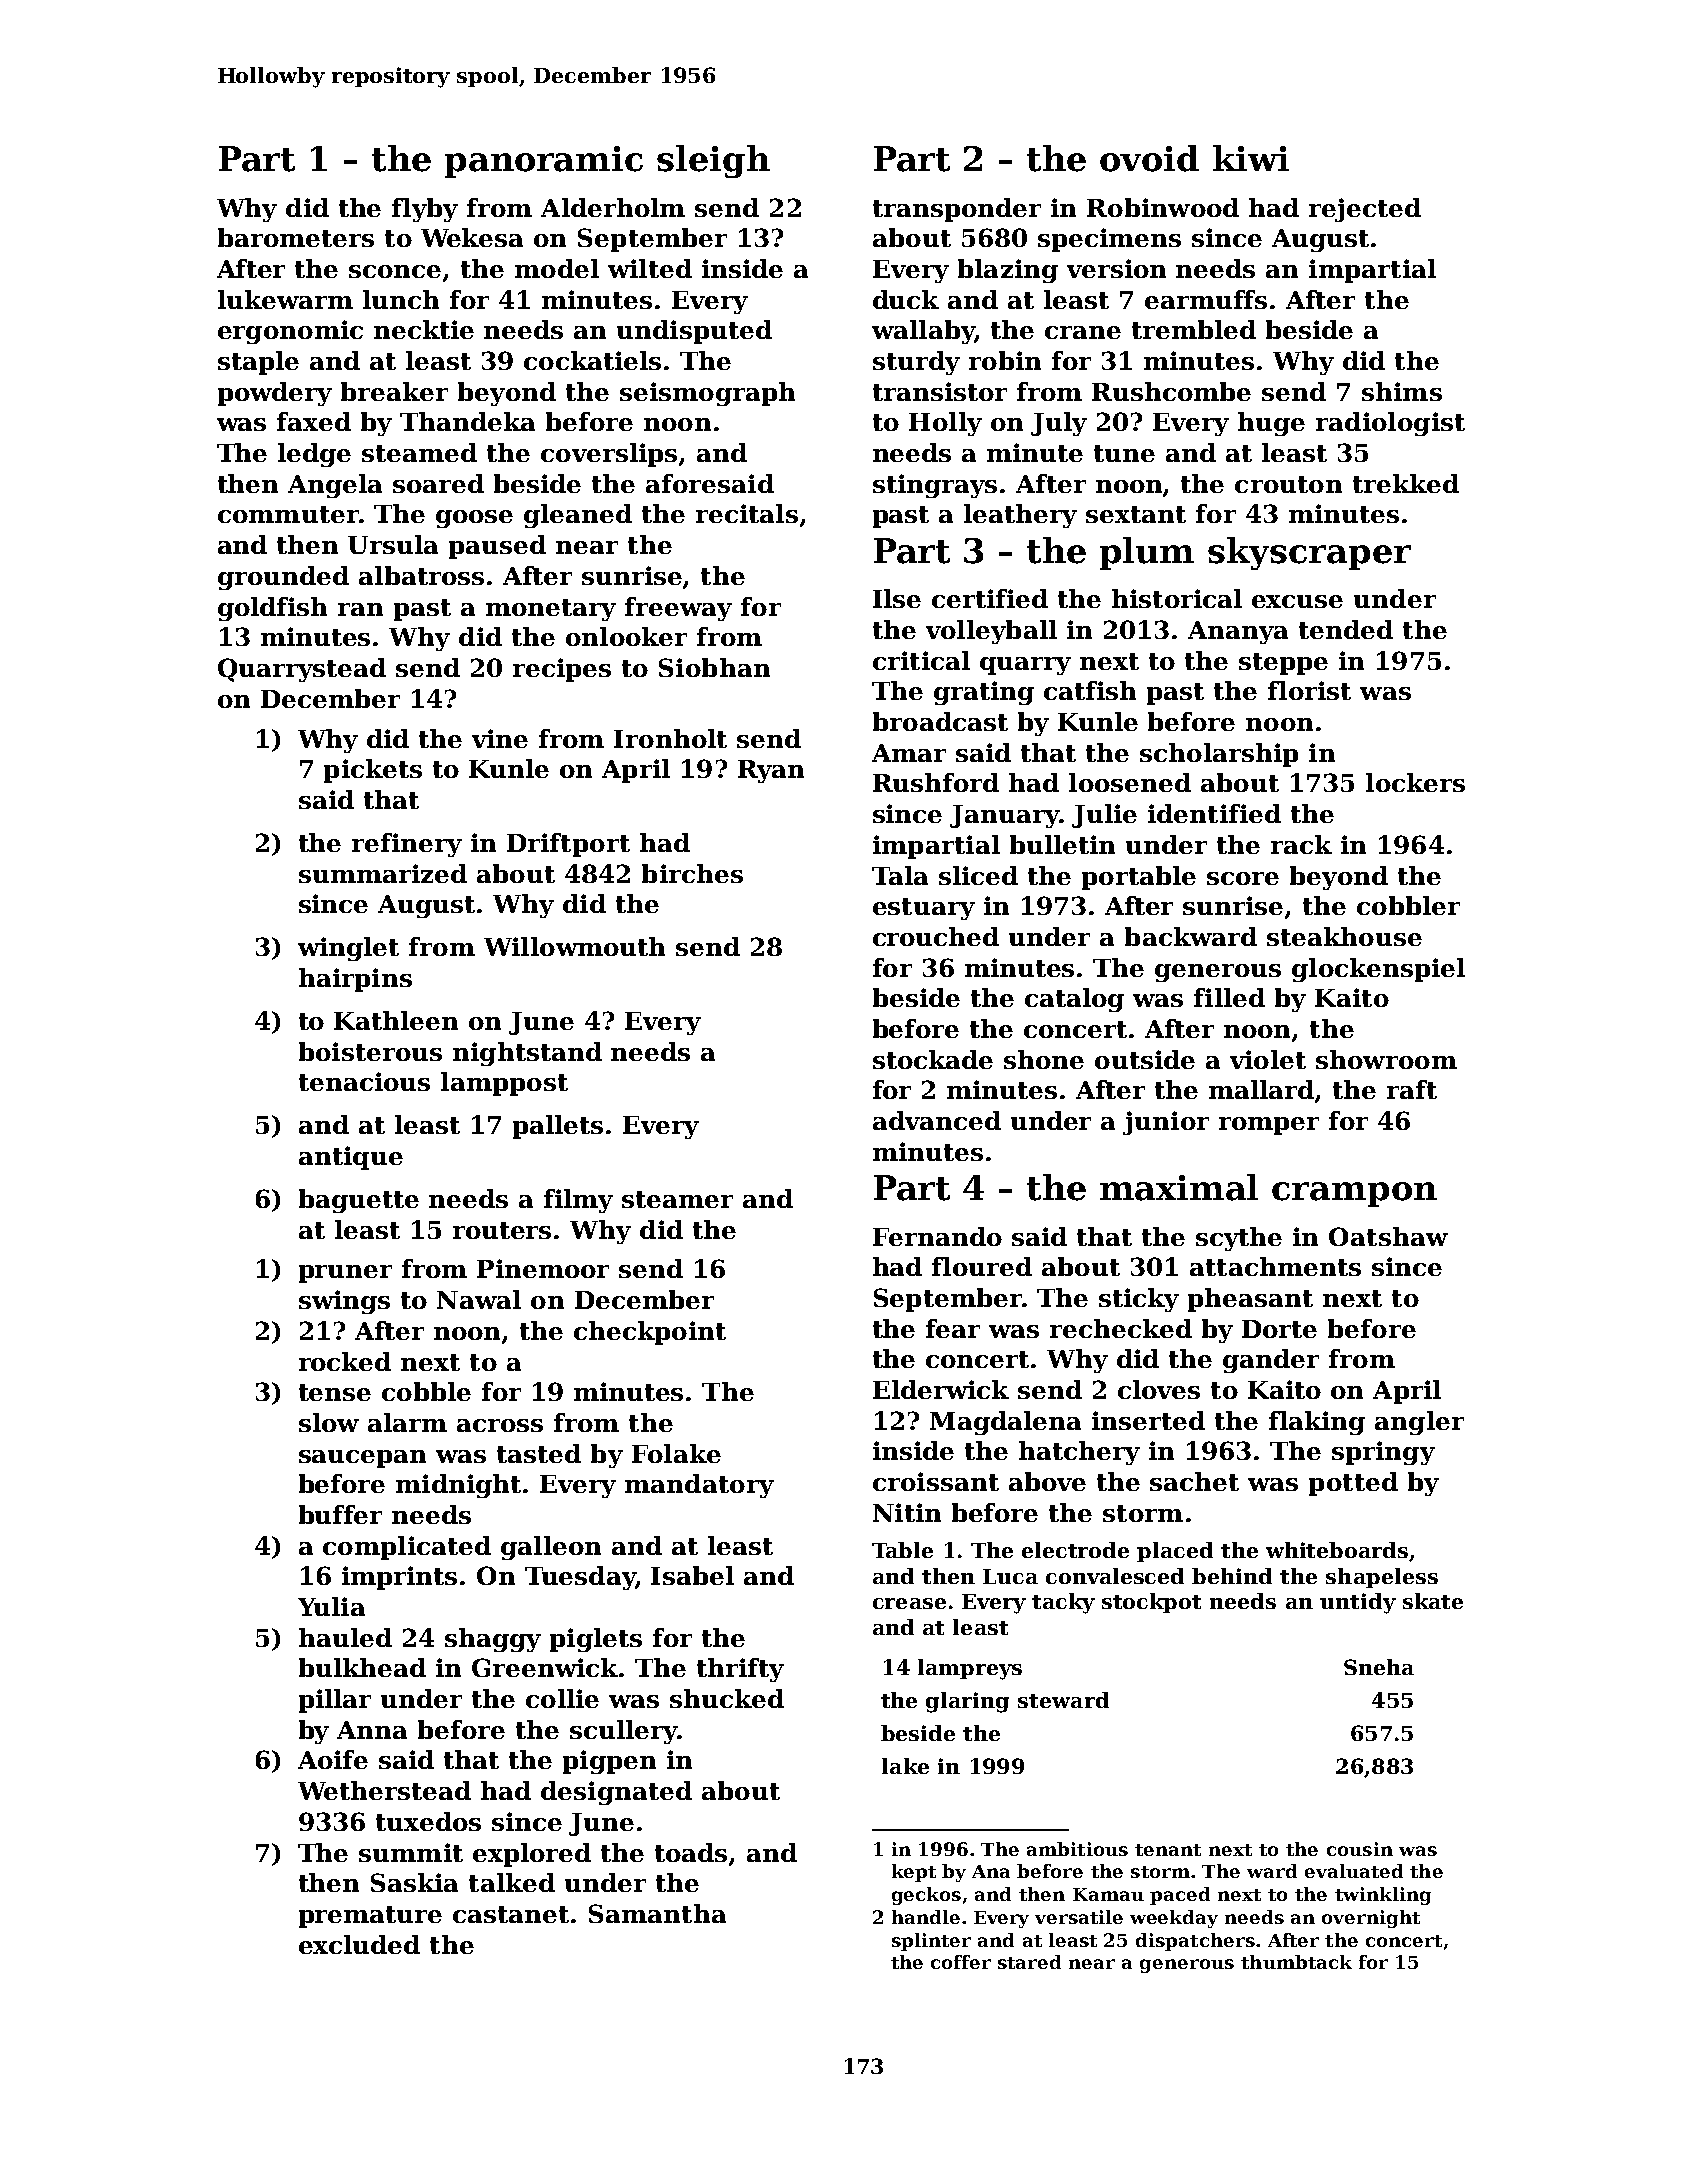  I want to click on coffer, so click(961, 1962).
